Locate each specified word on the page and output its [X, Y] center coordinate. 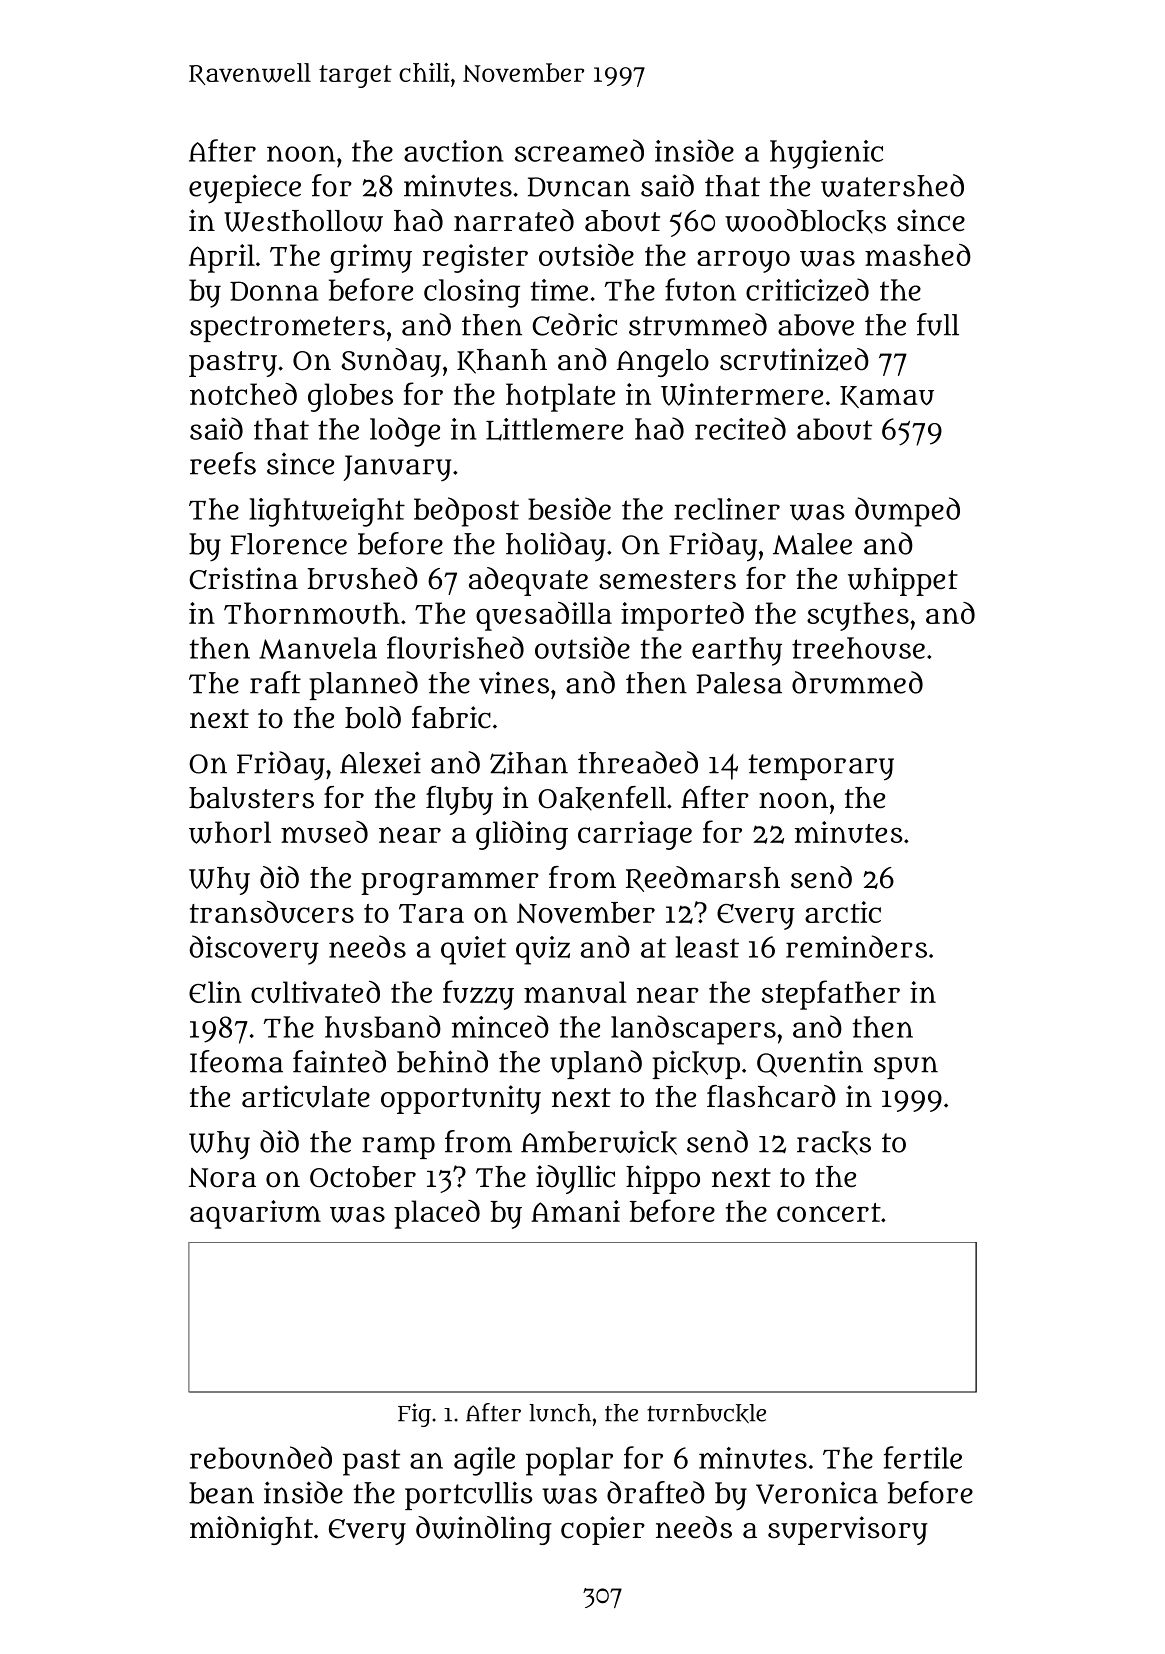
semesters [667, 580]
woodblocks [805, 221]
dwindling [484, 1530]
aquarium [255, 1214]
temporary [821, 767]
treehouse [858, 648]
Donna [274, 291]
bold [373, 717]
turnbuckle [706, 1413]
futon [700, 289]
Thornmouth [312, 613]
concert [829, 1212]
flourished [455, 647]
